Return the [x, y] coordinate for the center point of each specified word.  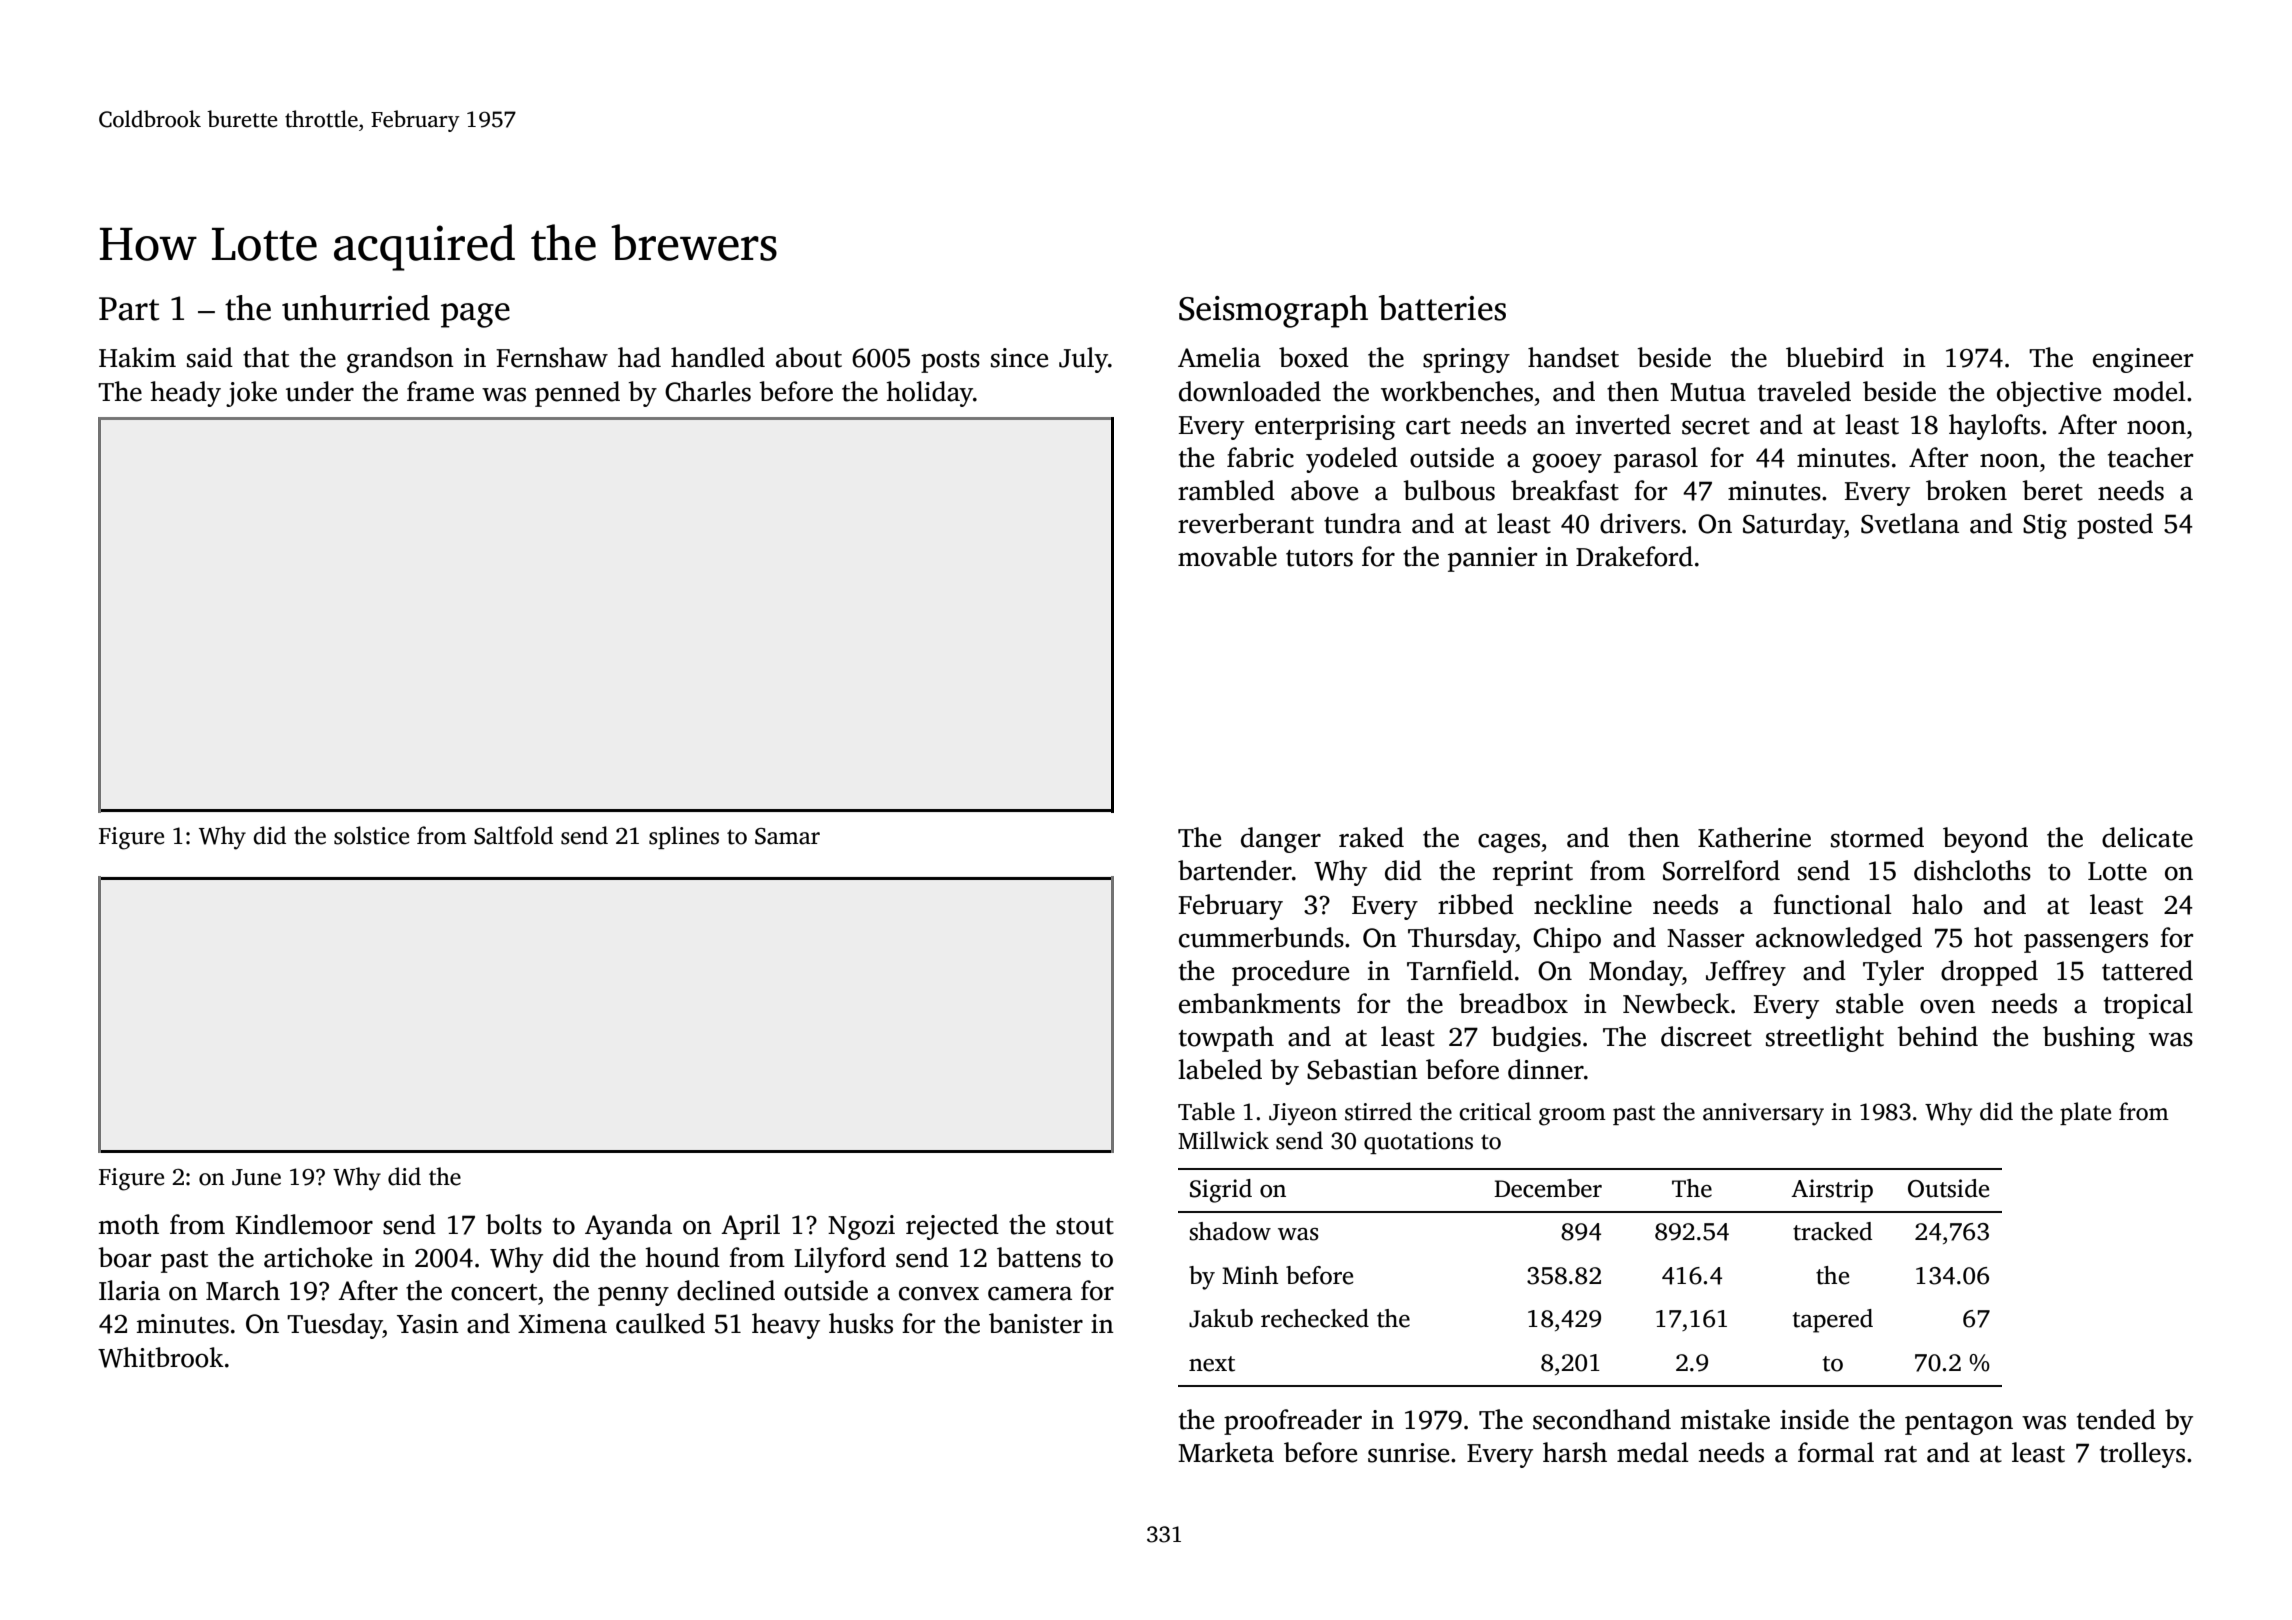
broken [1966, 490]
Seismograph [1273, 311]
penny [633, 1296]
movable [1227, 556]
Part [129, 309]
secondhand [1602, 1419]
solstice [371, 835]
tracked [1832, 1231]
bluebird [1835, 357]
